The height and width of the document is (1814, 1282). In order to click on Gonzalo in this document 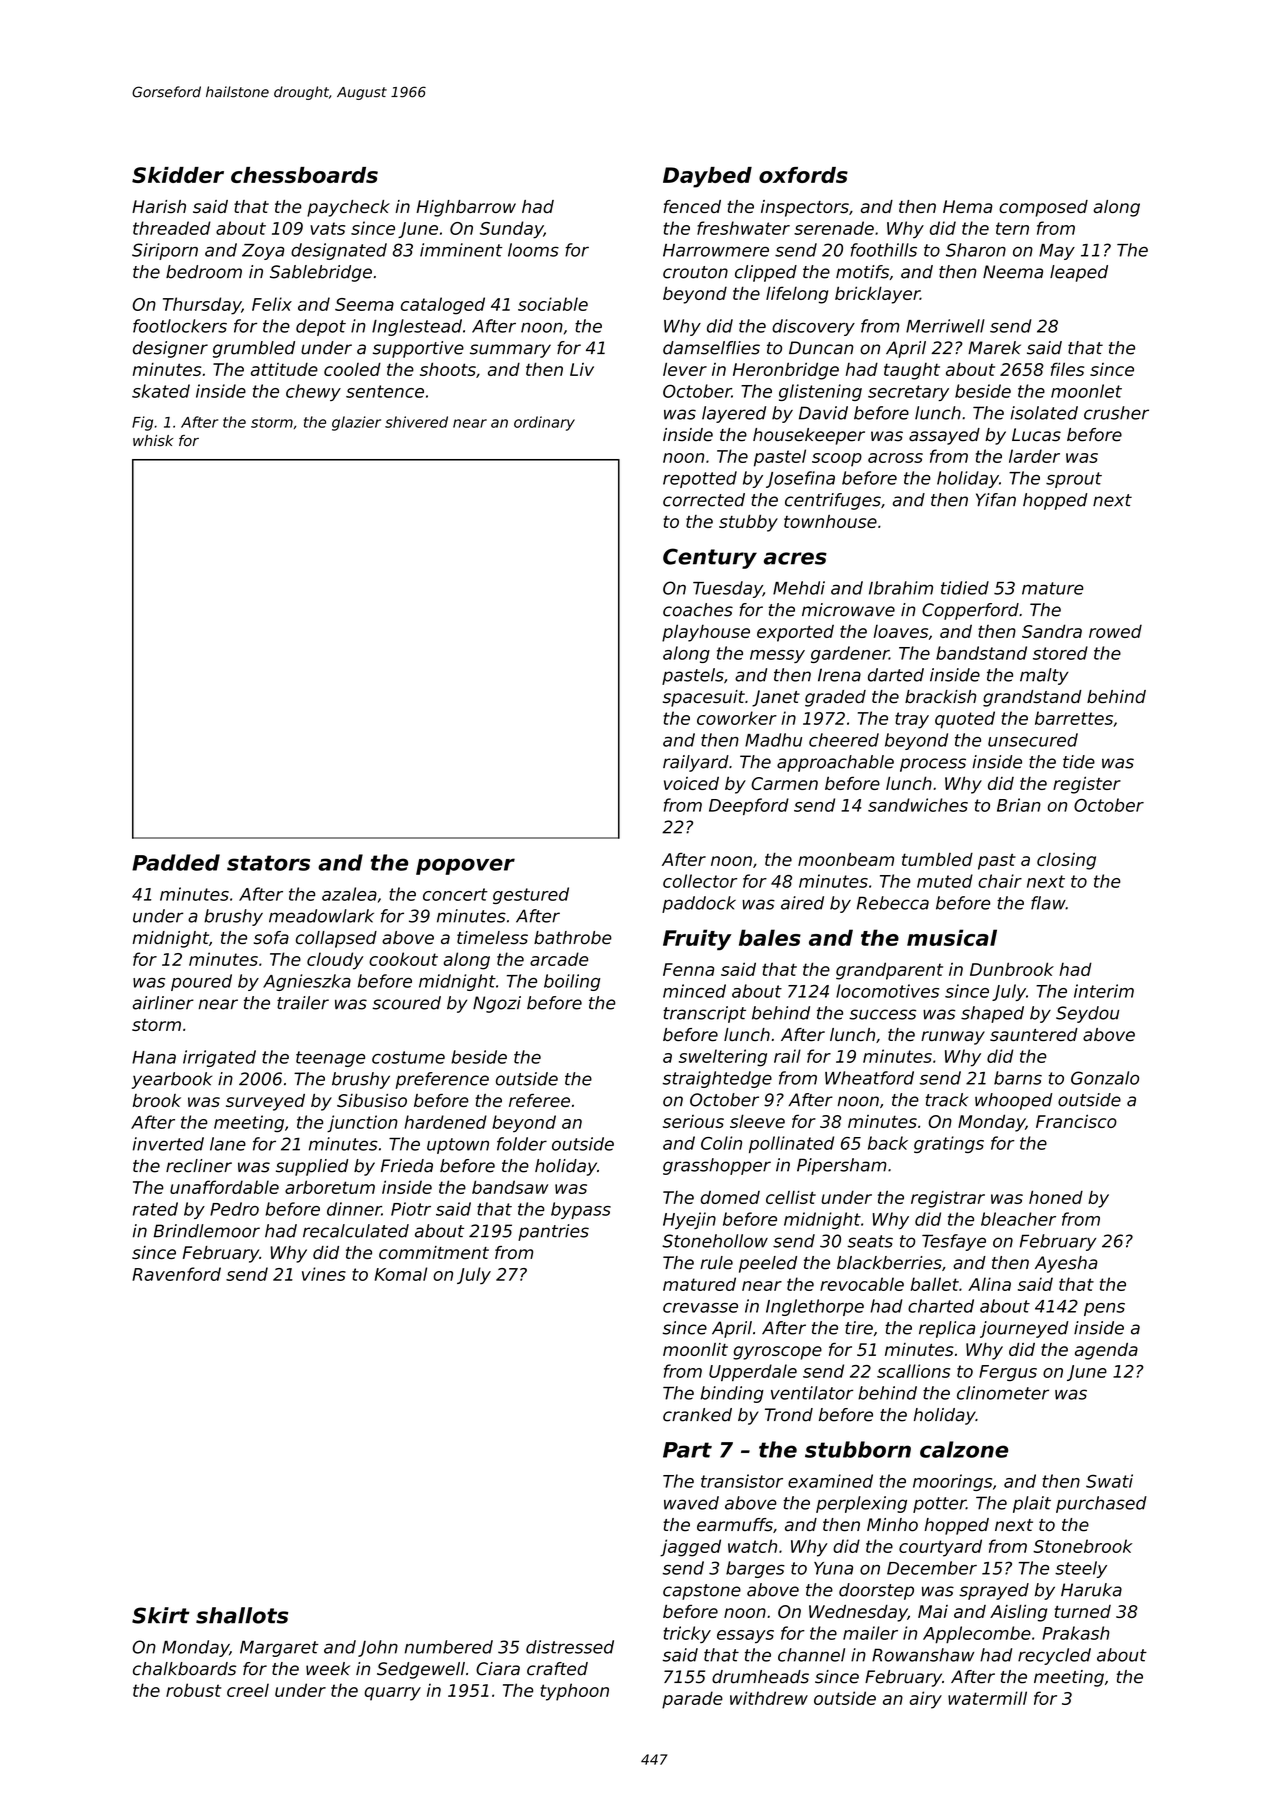, I will do `click(1105, 1078)`.
